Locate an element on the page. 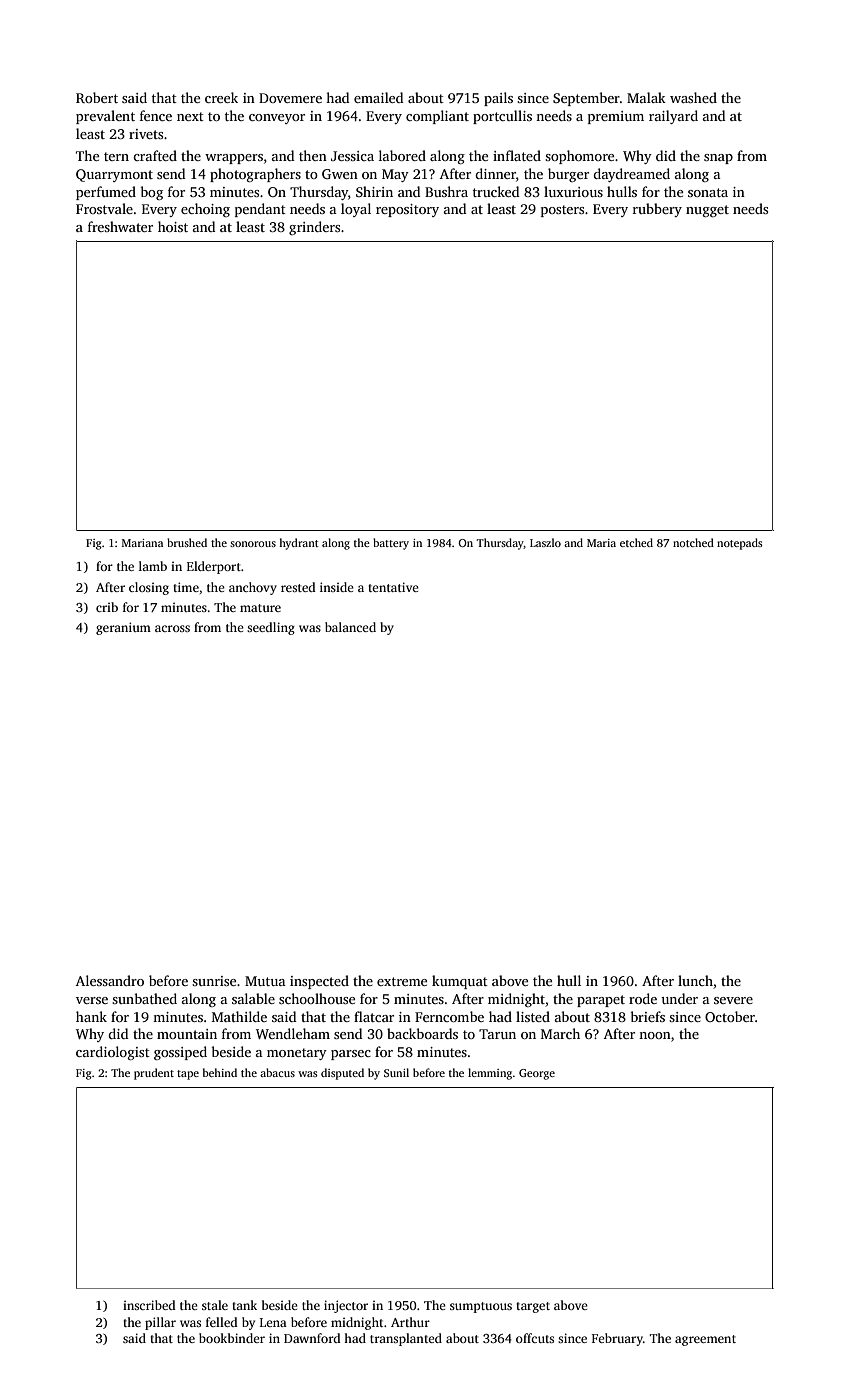 The image size is (849, 1400). fence is located at coordinates (156, 115).
